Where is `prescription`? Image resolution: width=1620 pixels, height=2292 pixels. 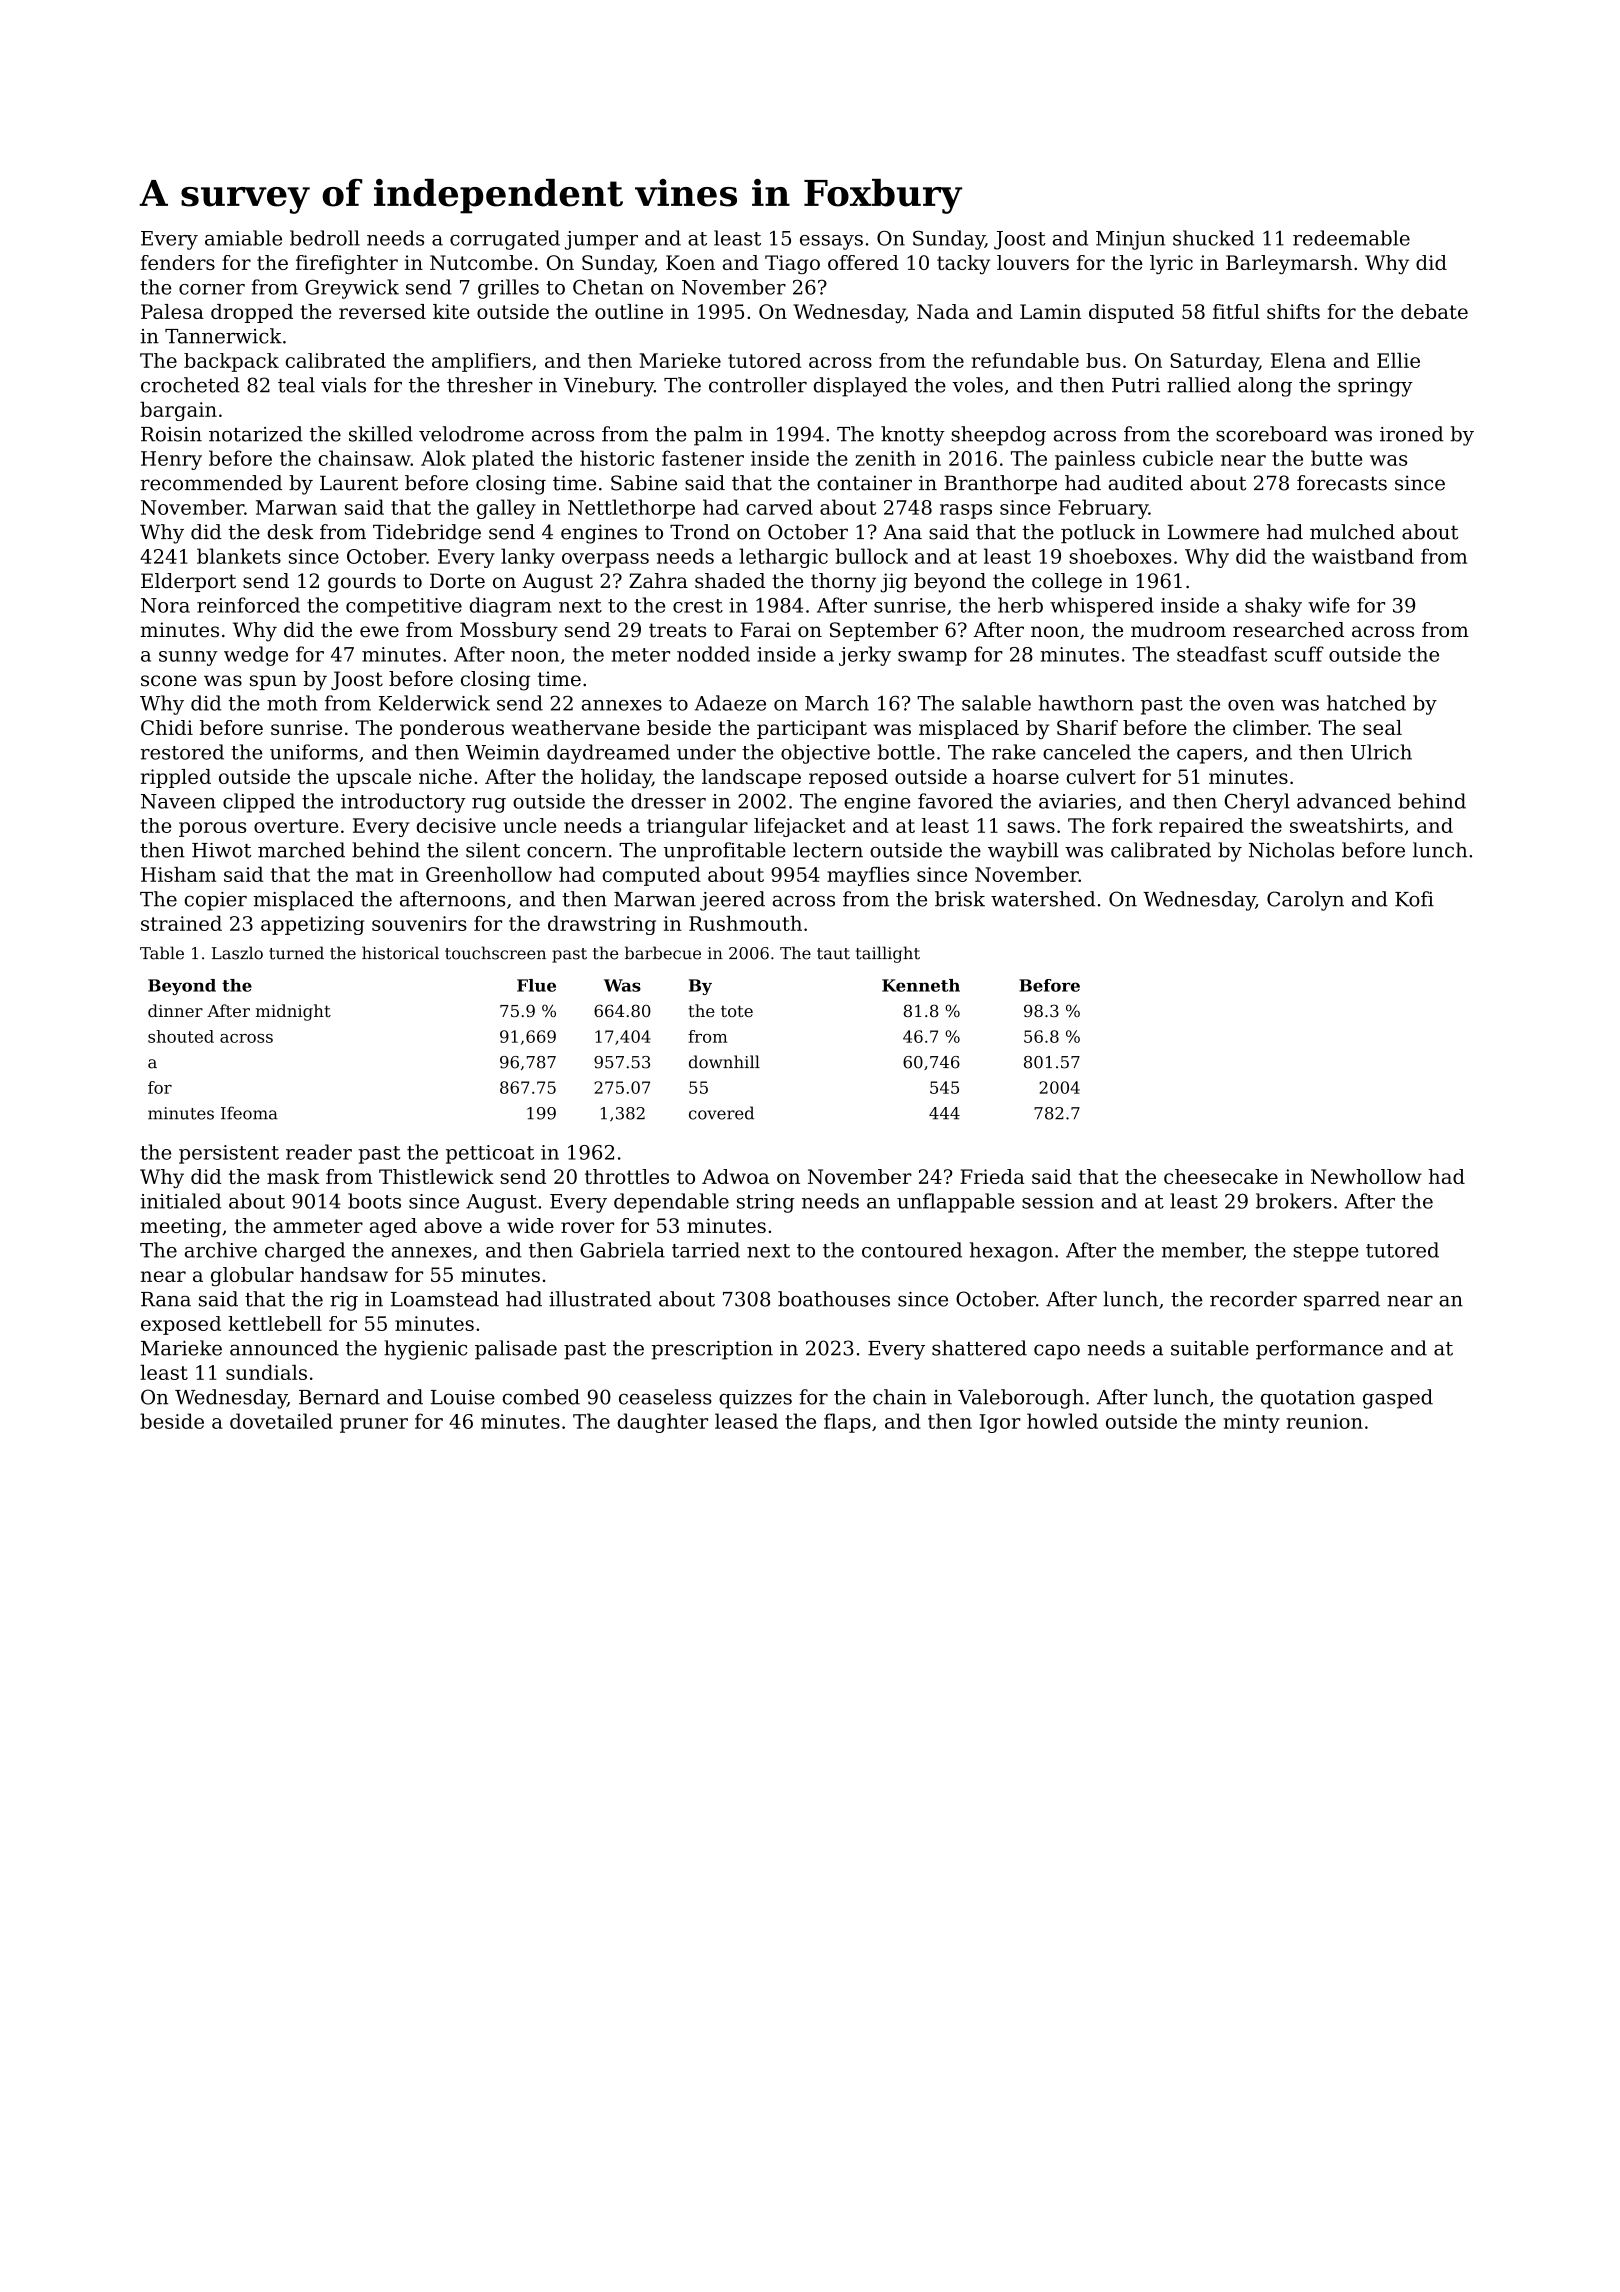
prescription is located at coordinates (712, 1350).
